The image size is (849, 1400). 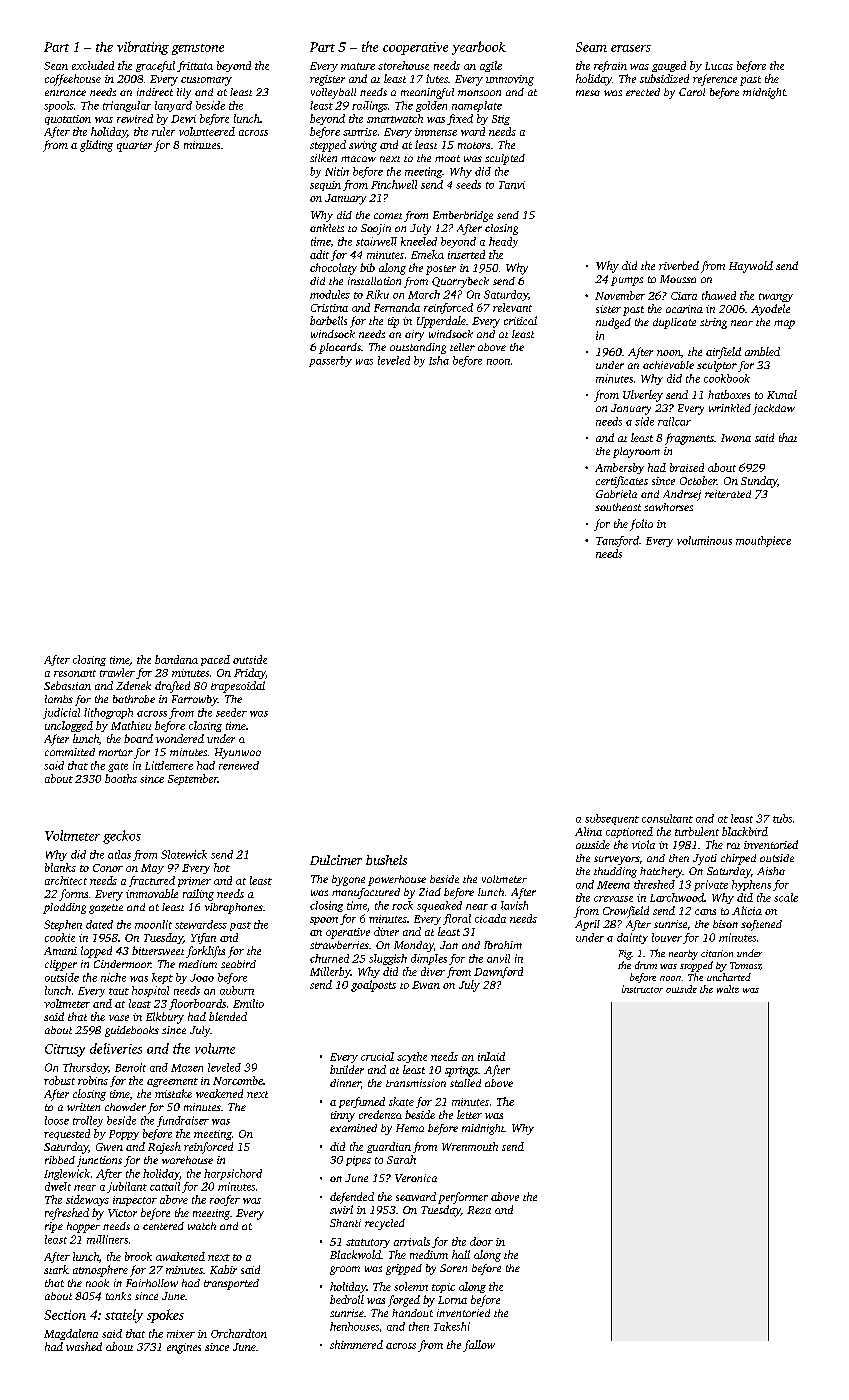 I want to click on Lucas, so click(x=719, y=66).
